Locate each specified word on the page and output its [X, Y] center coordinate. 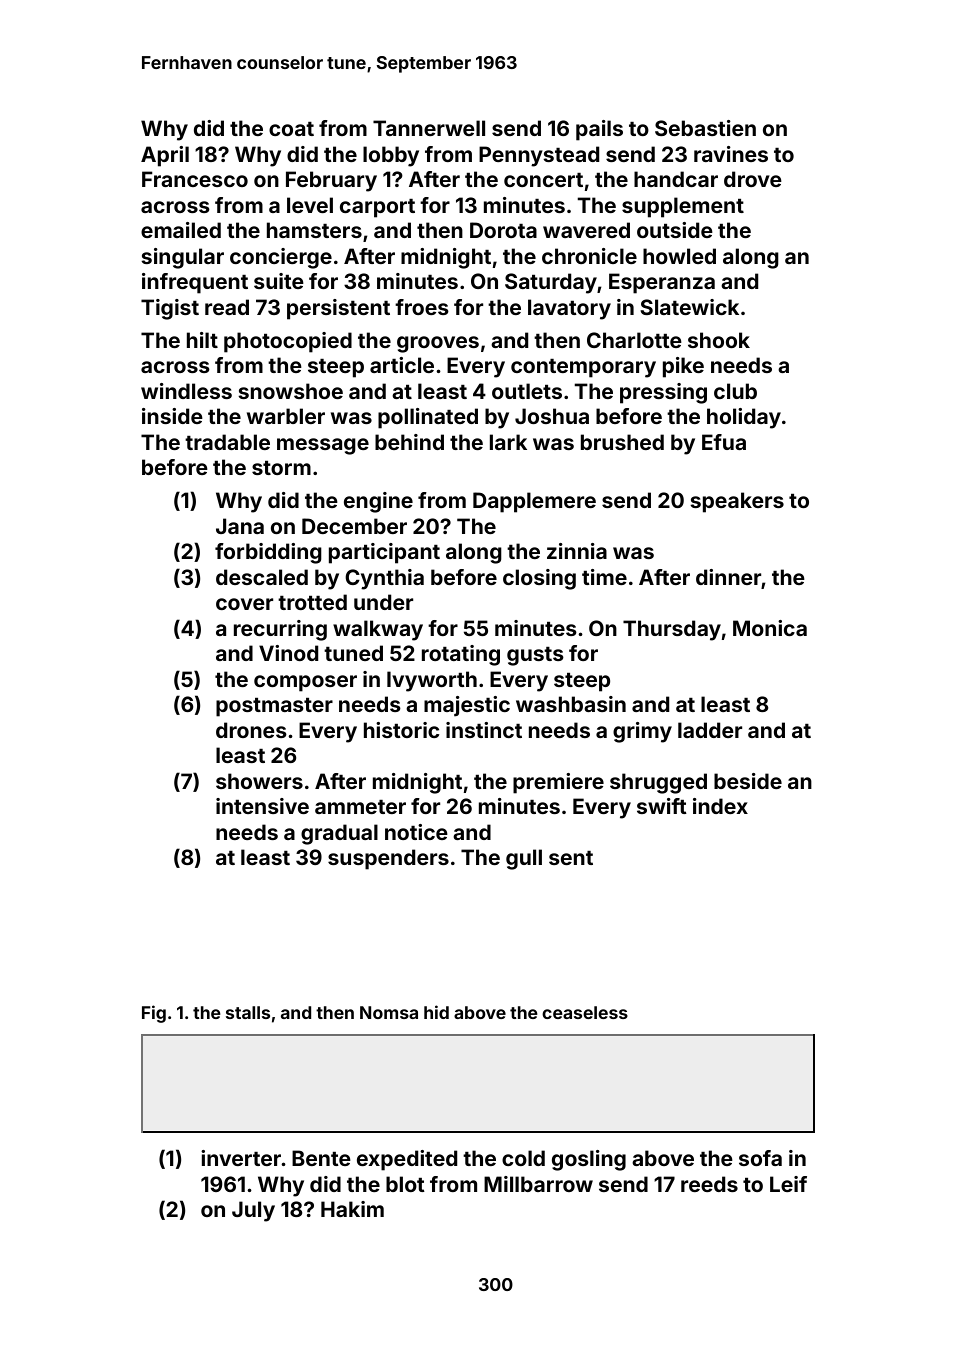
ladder [710, 730]
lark [508, 442]
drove [753, 179]
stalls [248, 1012]
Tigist [170, 309]
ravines [731, 154]
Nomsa [389, 1012]
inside [172, 416]
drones [251, 730]
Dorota [503, 230]
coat [291, 129]
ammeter [360, 807]
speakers [737, 502]
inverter [241, 1158]
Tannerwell [429, 128]
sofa [760, 1158]
